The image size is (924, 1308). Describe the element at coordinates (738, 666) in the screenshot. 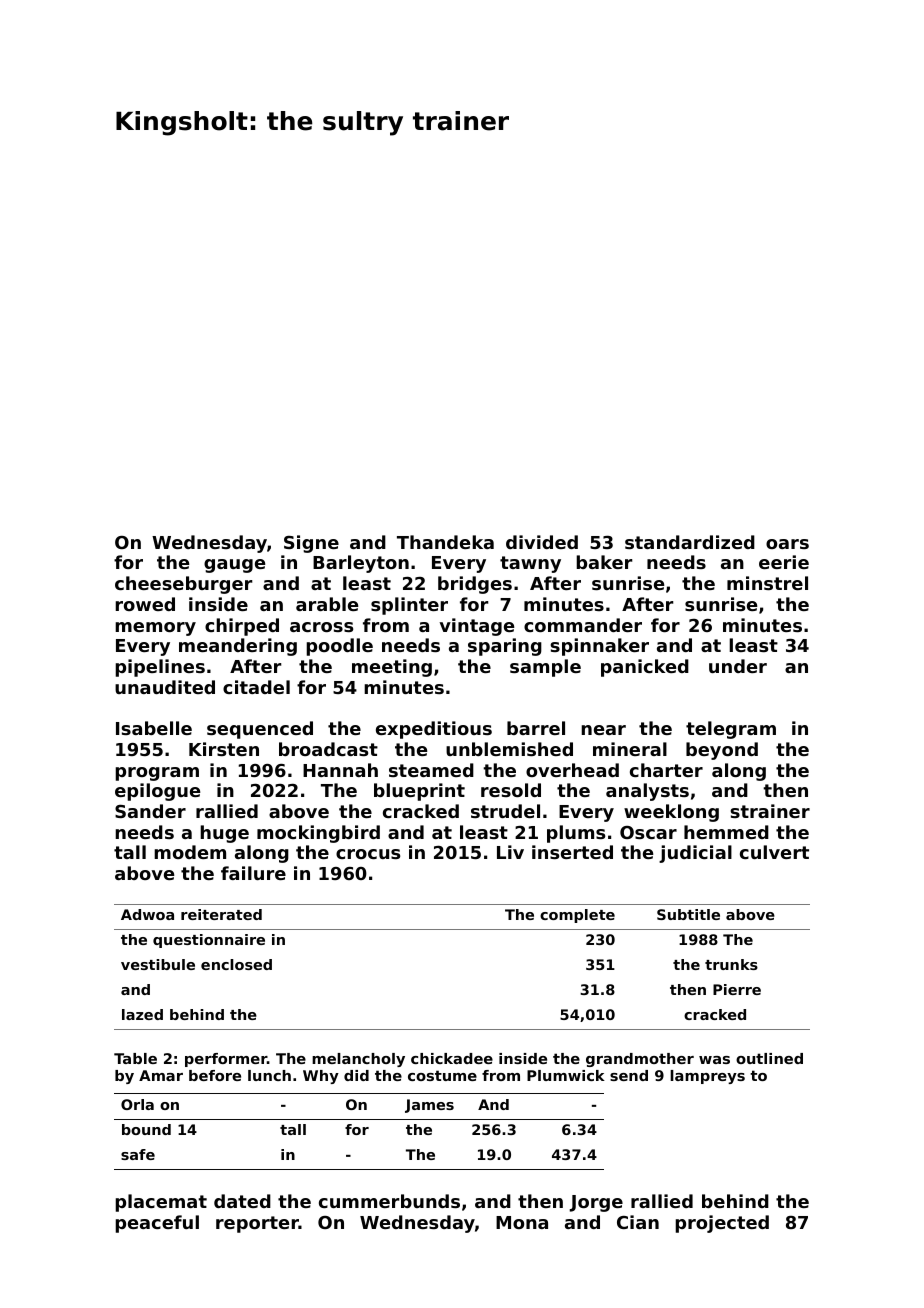

I see `under` at that location.
